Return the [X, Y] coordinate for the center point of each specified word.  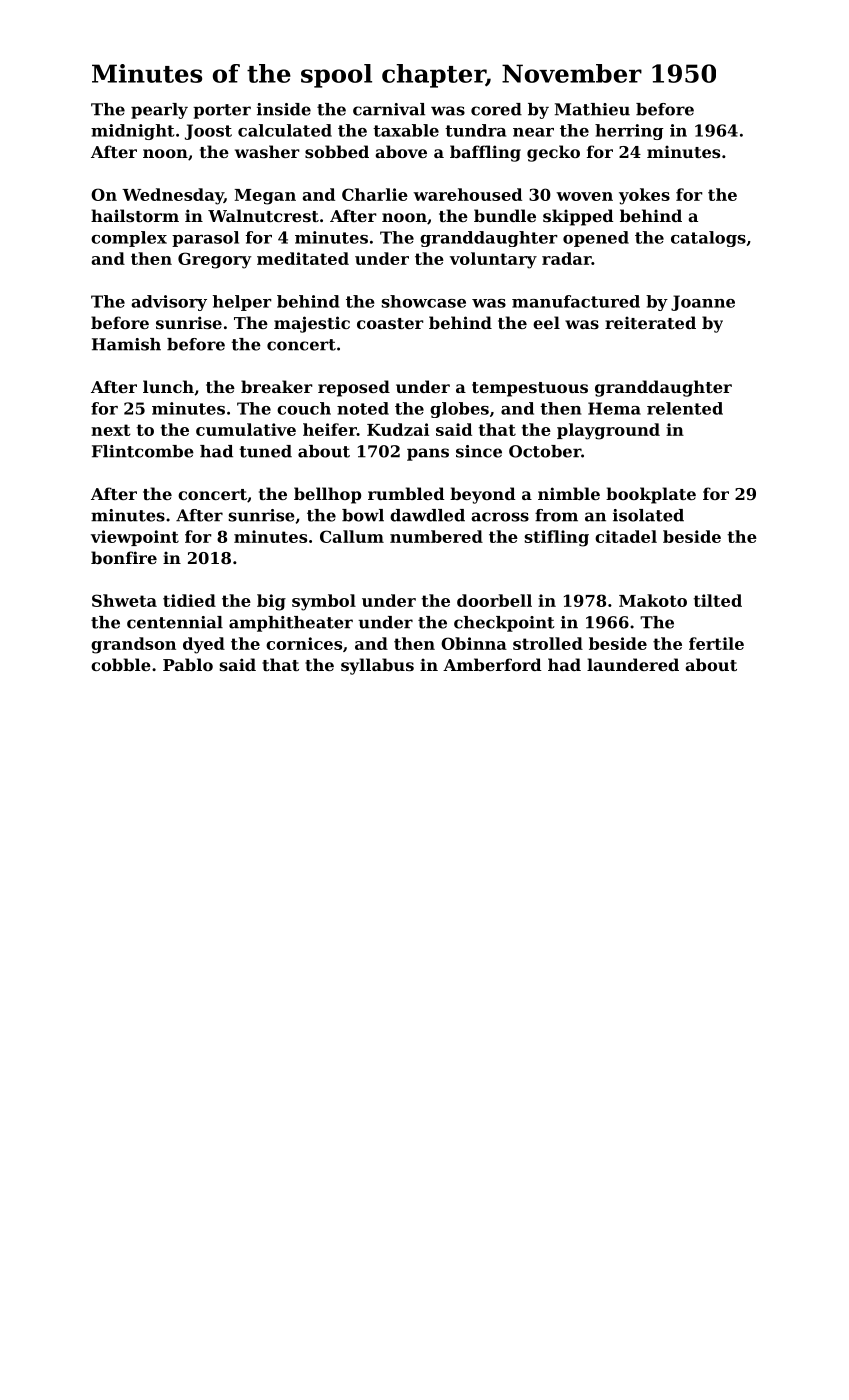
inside [284, 109]
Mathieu [592, 109]
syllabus [377, 666]
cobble [121, 664]
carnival [389, 109]
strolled [548, 643]
